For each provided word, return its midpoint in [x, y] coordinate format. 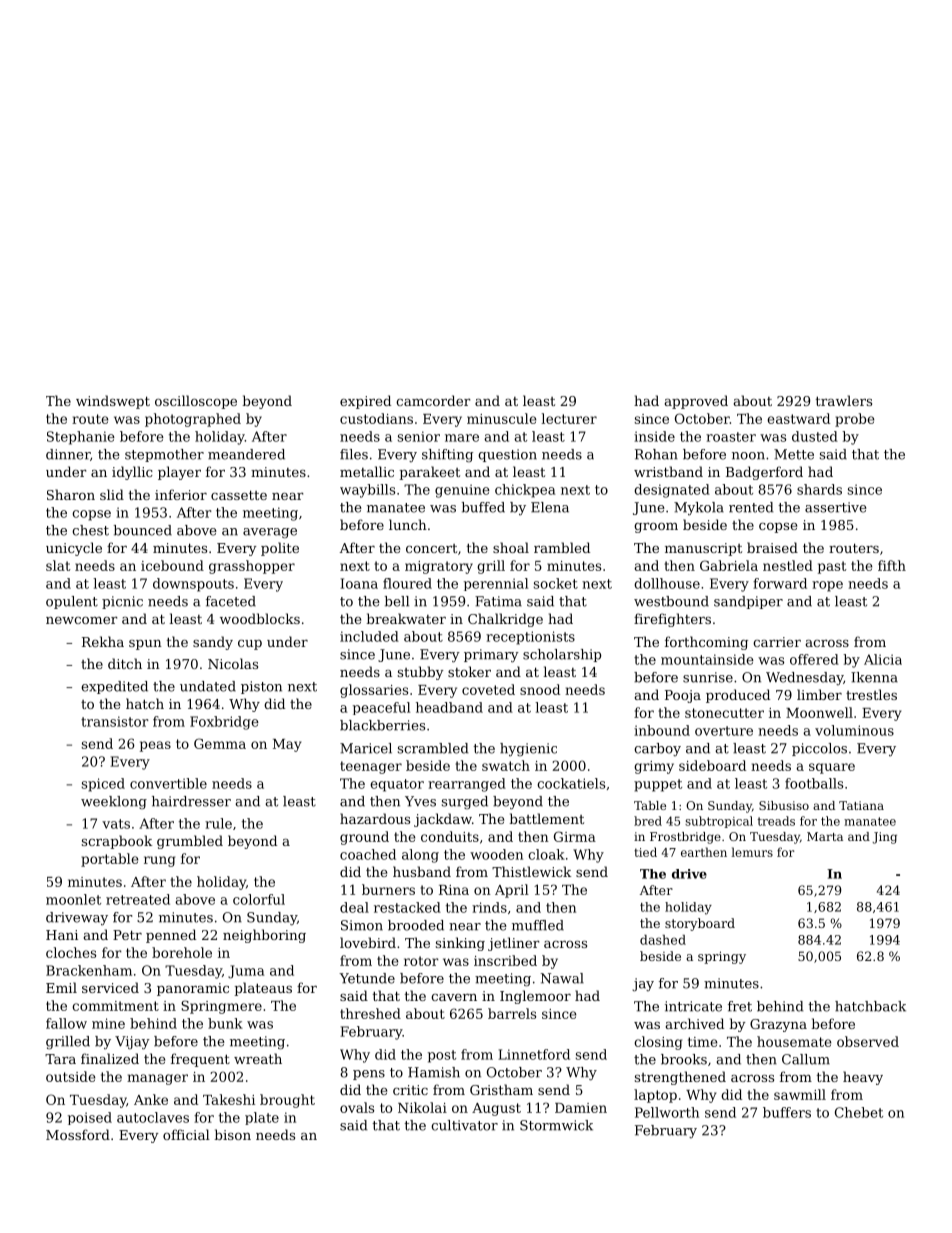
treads [776, 821]
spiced [103, 785]
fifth [892, 565]
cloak [546, 854]
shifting [447, 455]
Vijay [132, 1043]
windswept [113, 402]
